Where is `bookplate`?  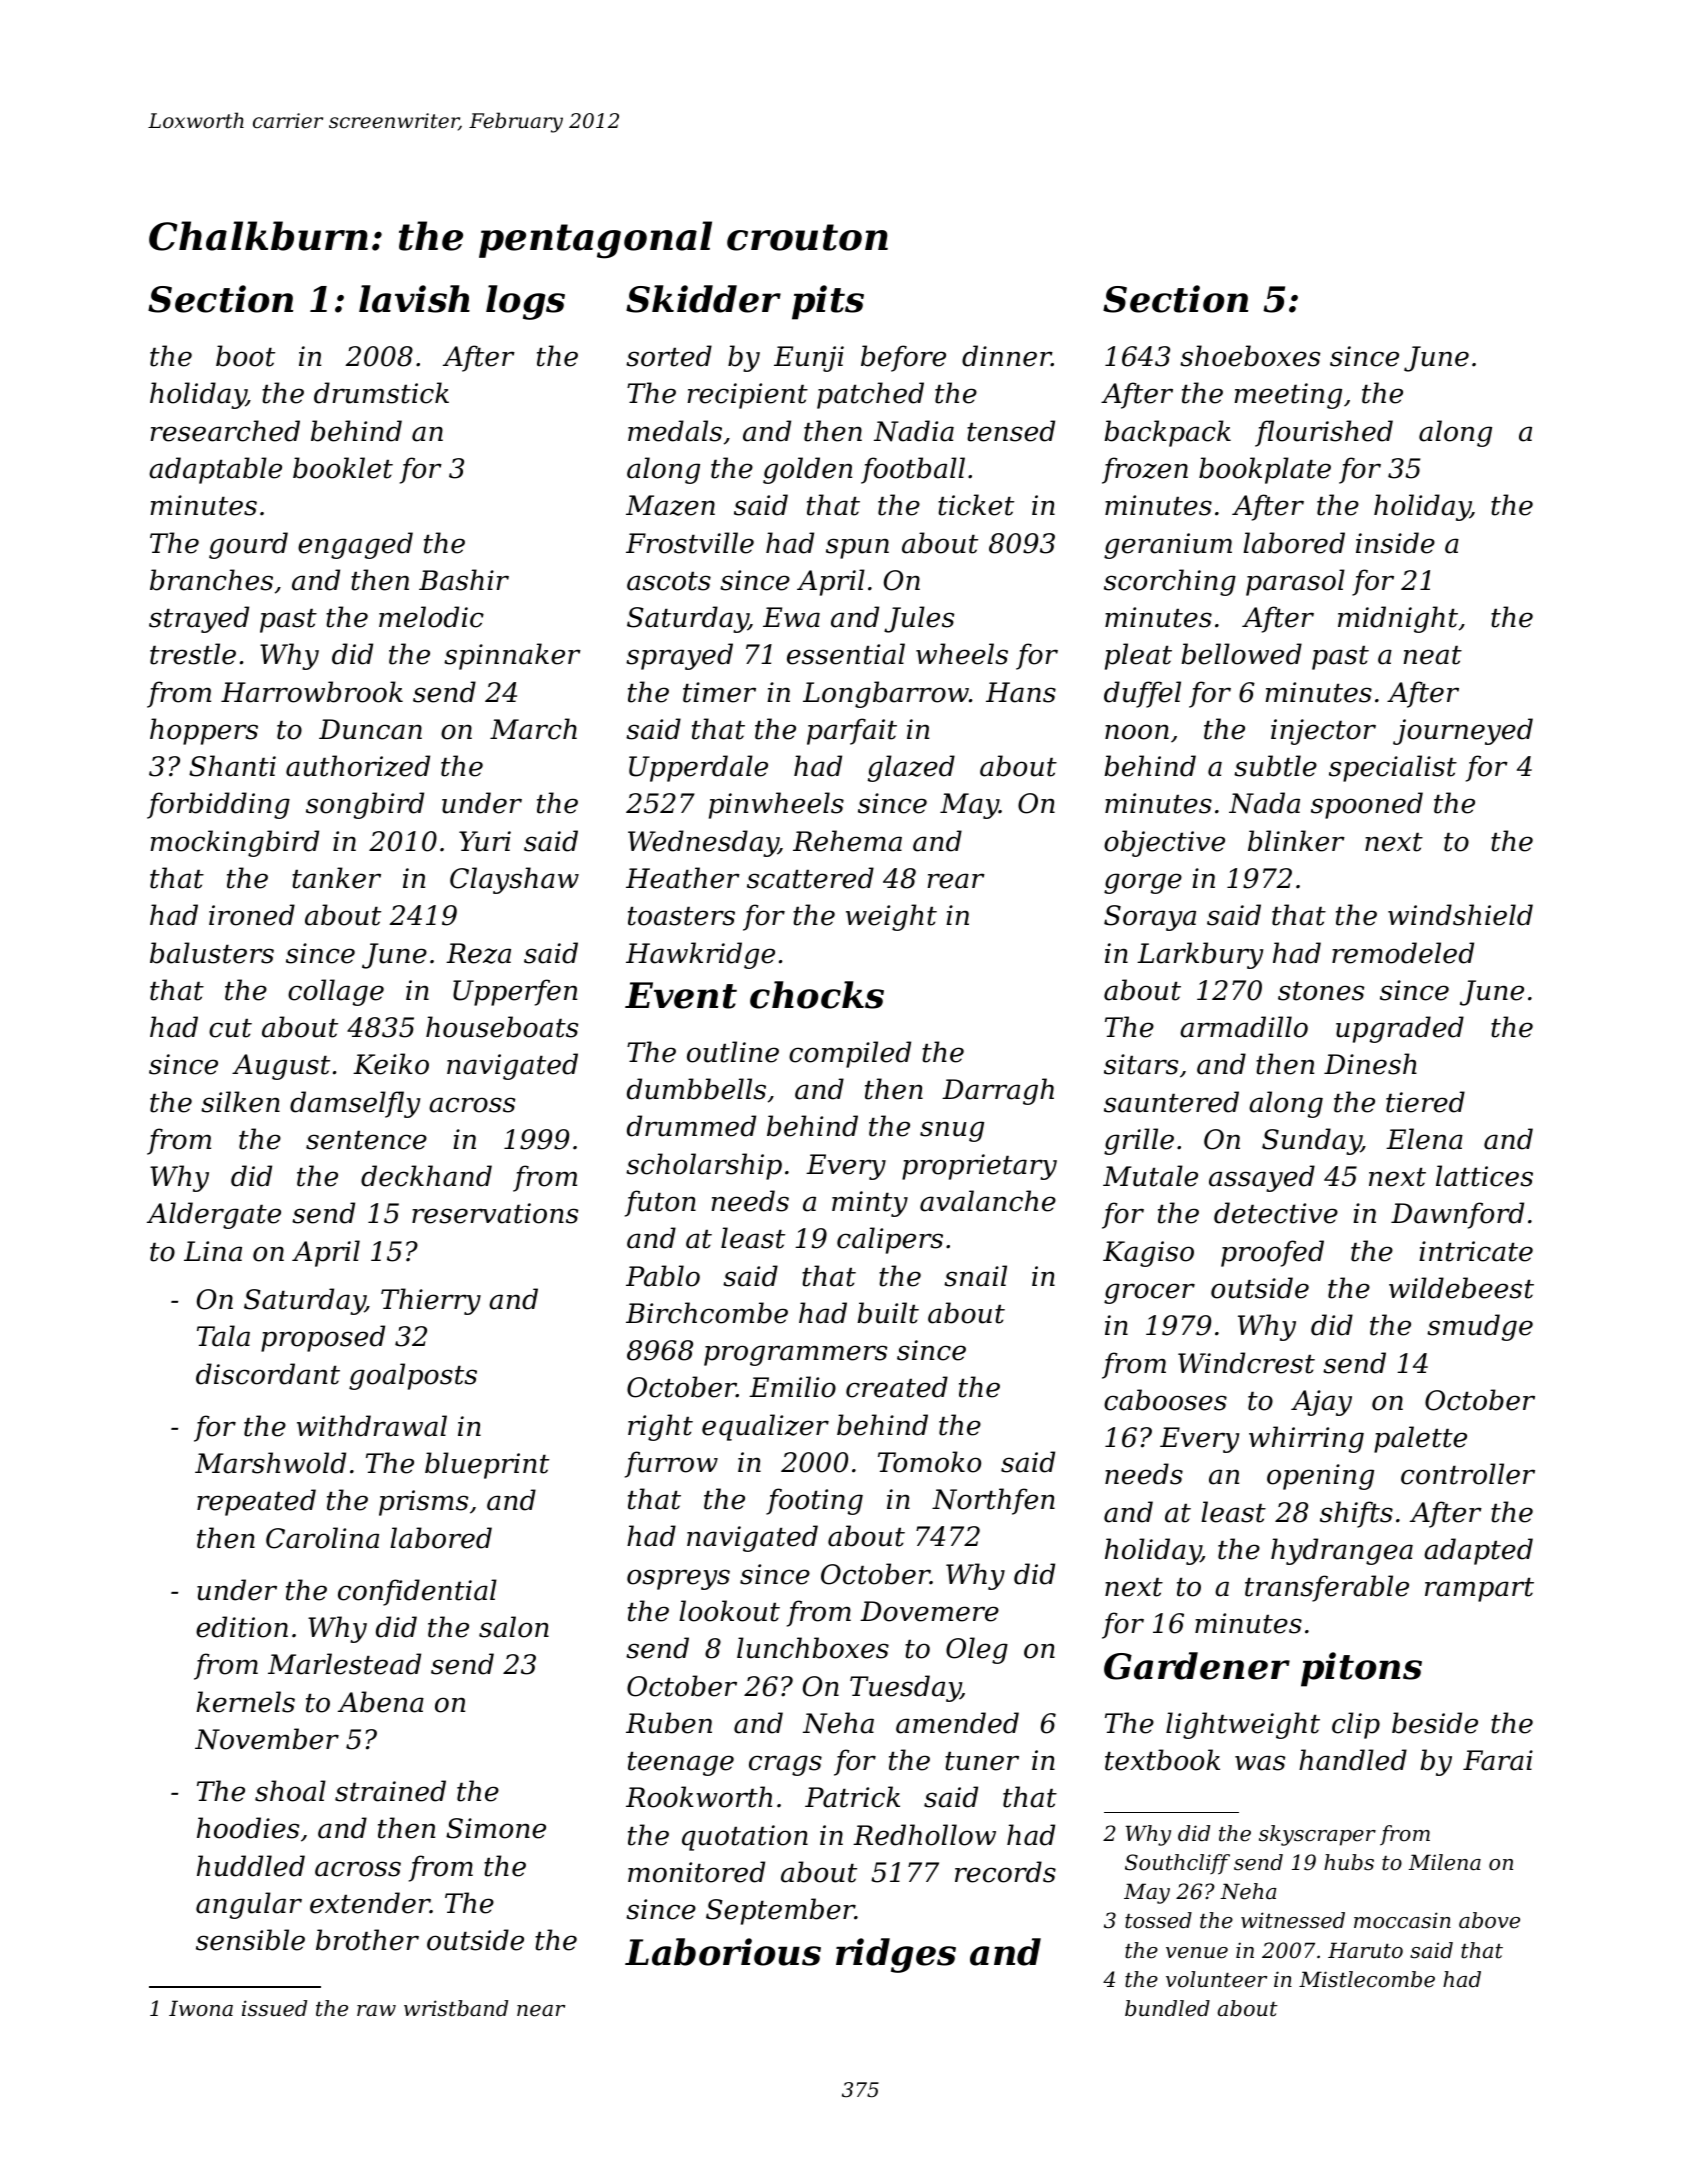
bookplate is located at coordinates (1265, 470).
